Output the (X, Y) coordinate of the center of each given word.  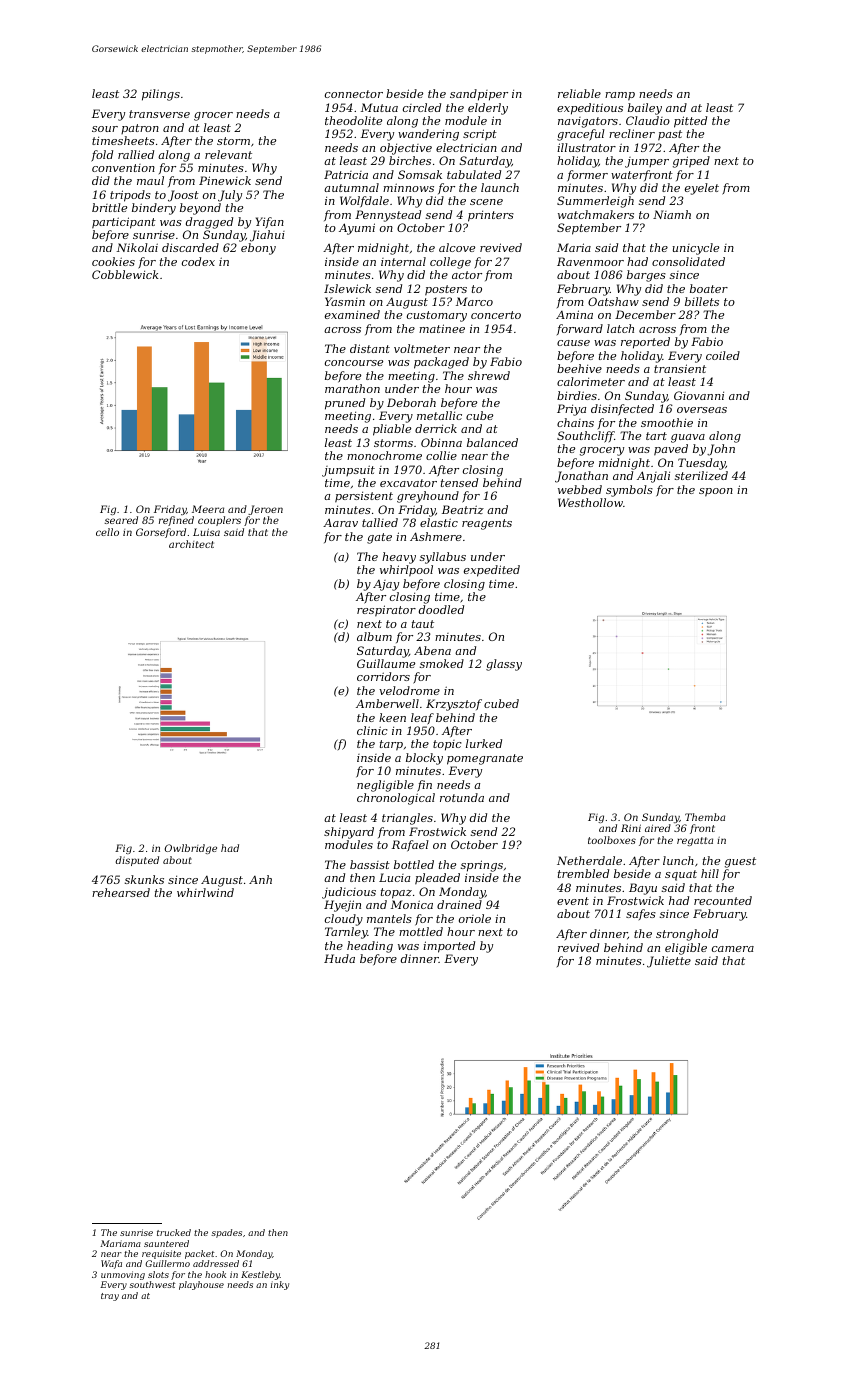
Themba (705, 817)
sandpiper (479, 95)
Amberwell (387, 703)
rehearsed (121, 892)
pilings (161, 95)
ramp (620, 96)
